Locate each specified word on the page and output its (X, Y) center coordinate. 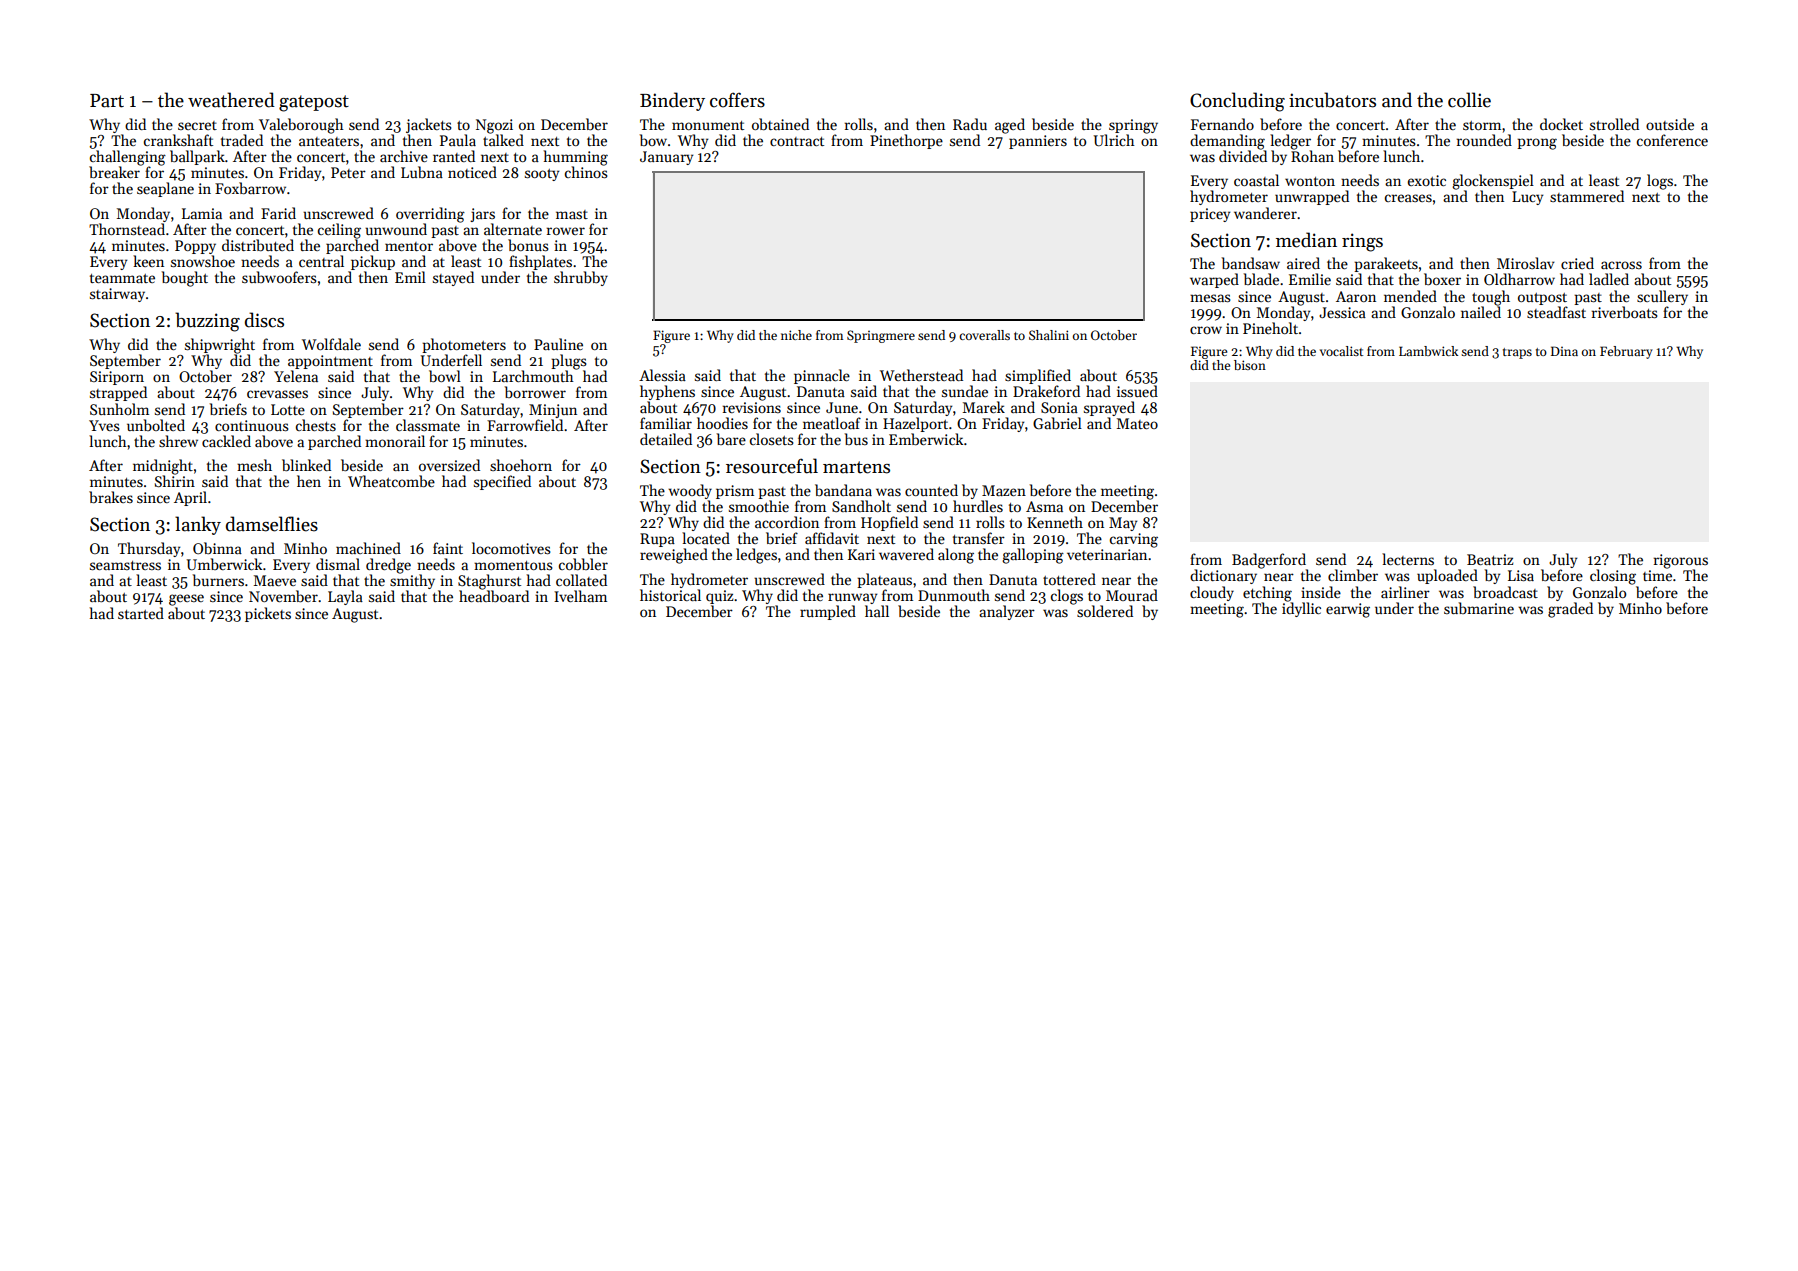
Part (107, 101)
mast (572, 214)
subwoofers (279, 277)
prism (735, 492)
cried (1577, 263)
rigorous (1681, 561)
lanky (198, 525)
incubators (1332, 100)
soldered (1105, 611)
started (141, 613)
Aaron (1356, 296)
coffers (737, 100)
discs (264, 320)
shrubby (581, 278)
